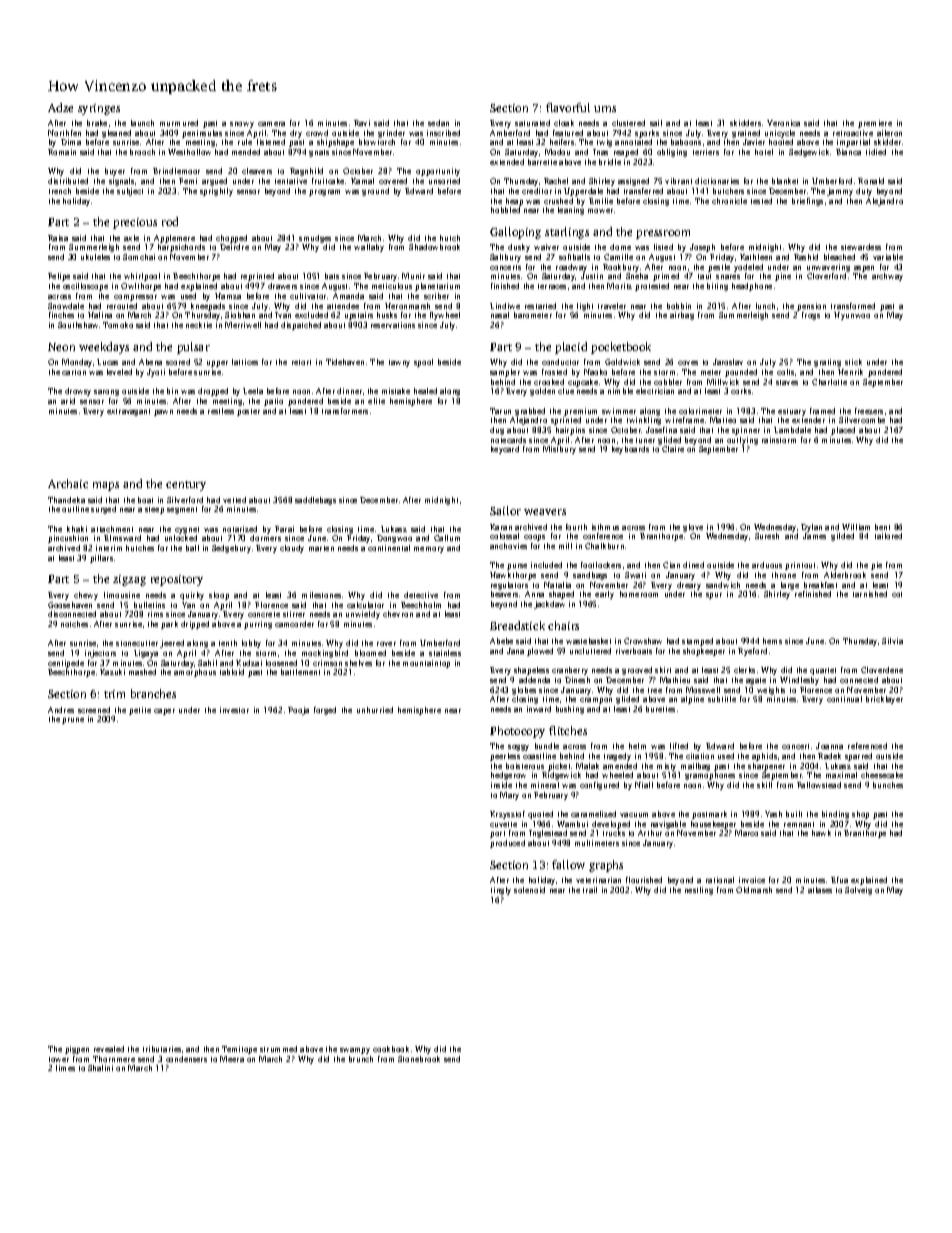  I want to click on keycard, so click(505, 450).
